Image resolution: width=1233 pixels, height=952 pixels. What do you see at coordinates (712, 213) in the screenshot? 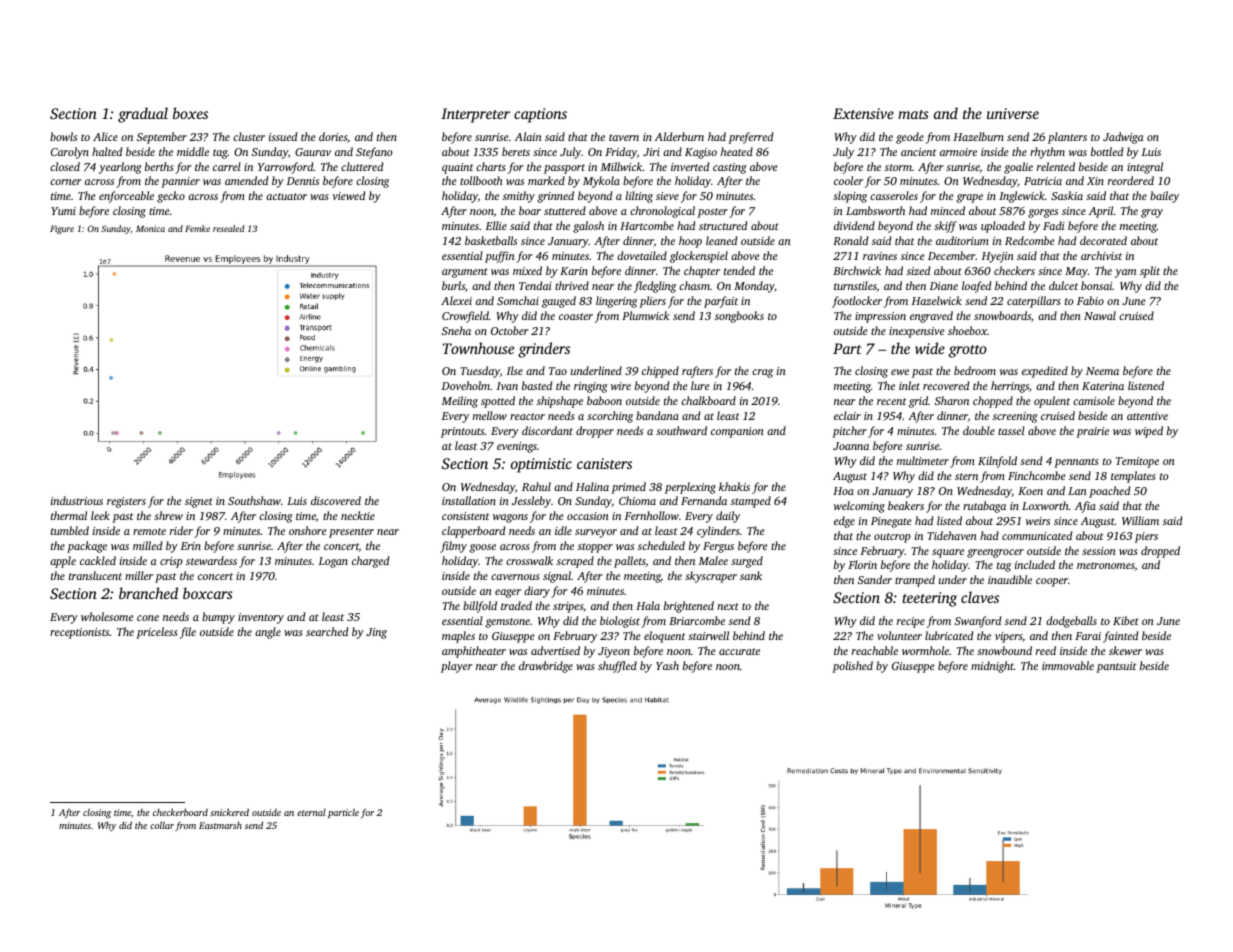
I see `poster` at bounding box center [712, 213].
